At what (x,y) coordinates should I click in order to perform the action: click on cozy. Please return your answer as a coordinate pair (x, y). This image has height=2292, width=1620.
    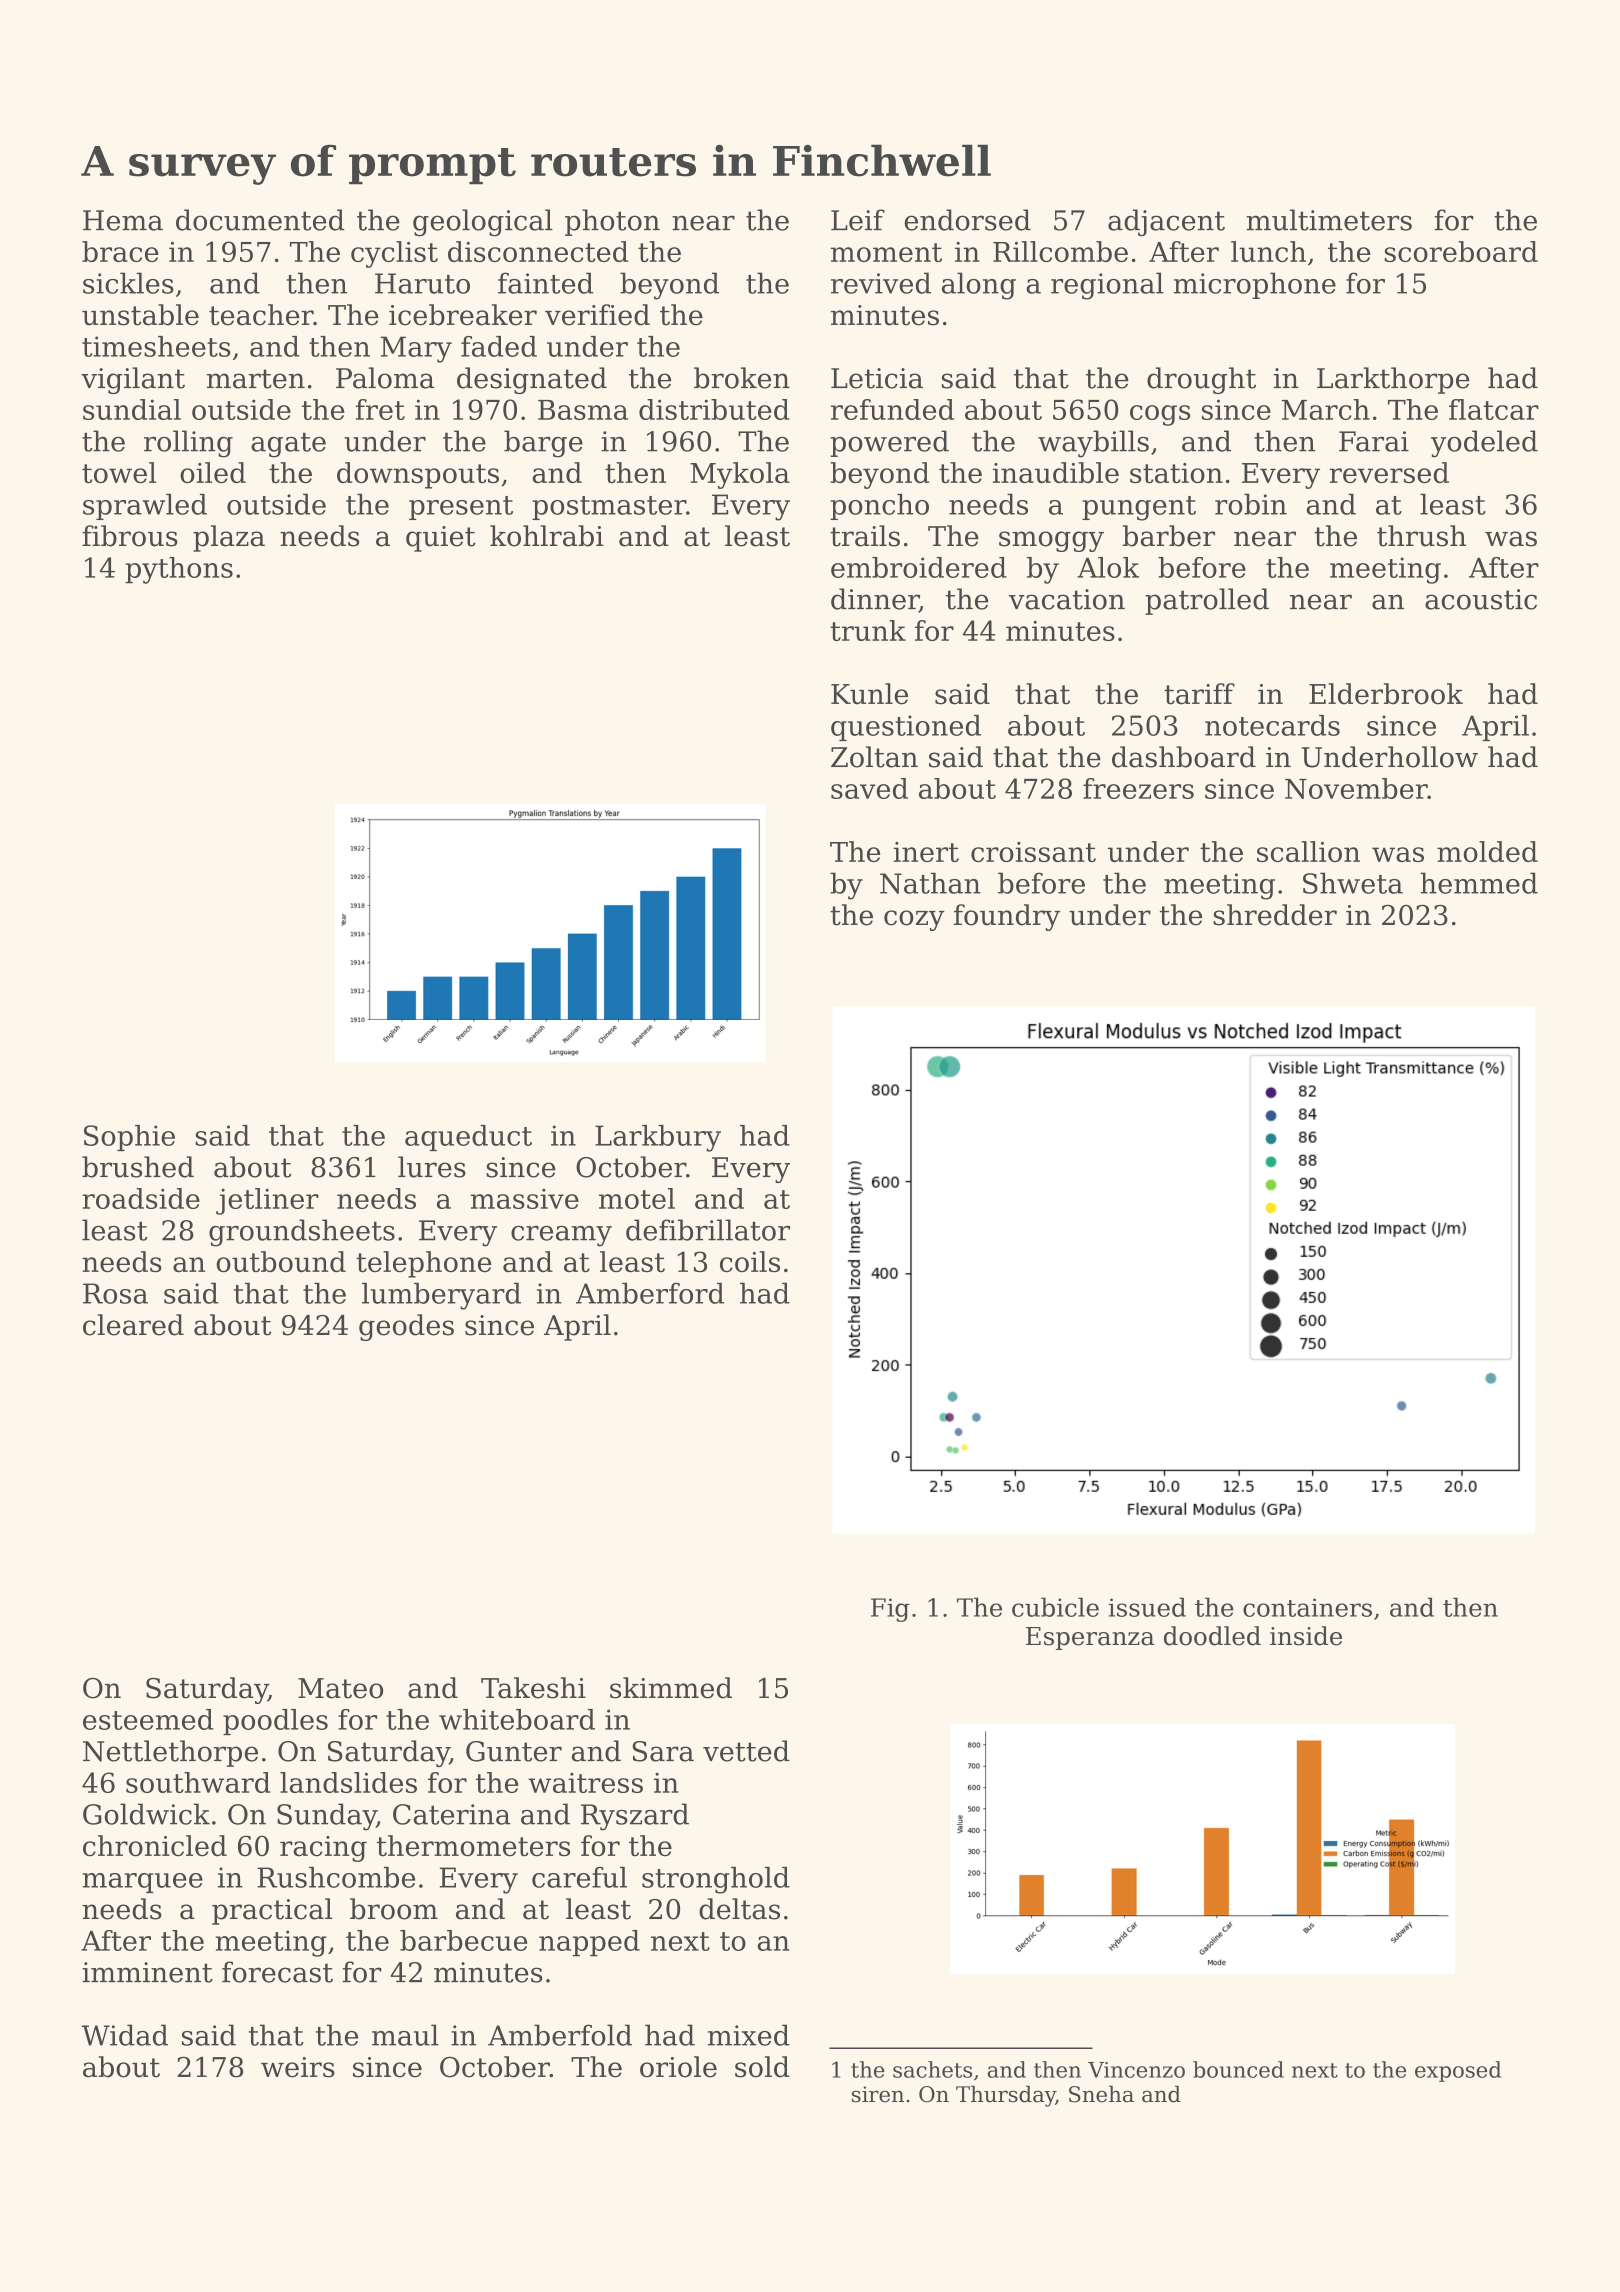
    Looking at the image, I should click on (914, 920).
